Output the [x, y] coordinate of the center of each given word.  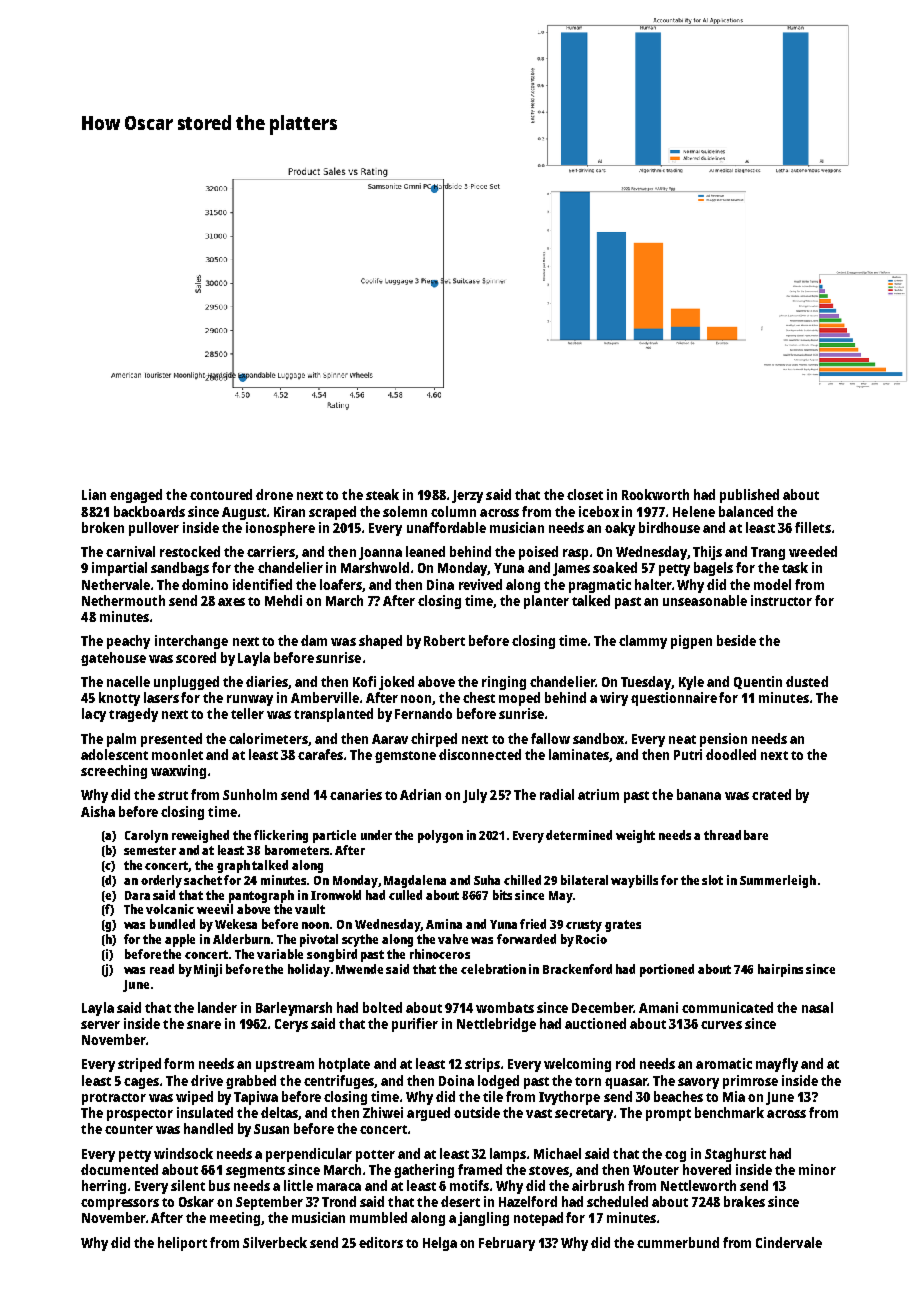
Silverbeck [275, 1242]
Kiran [289, 511]
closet [585, 494]
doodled [731, 754]
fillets [813, 527]
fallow [550, 738]
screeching [114, 772]
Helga [440, 1244]
